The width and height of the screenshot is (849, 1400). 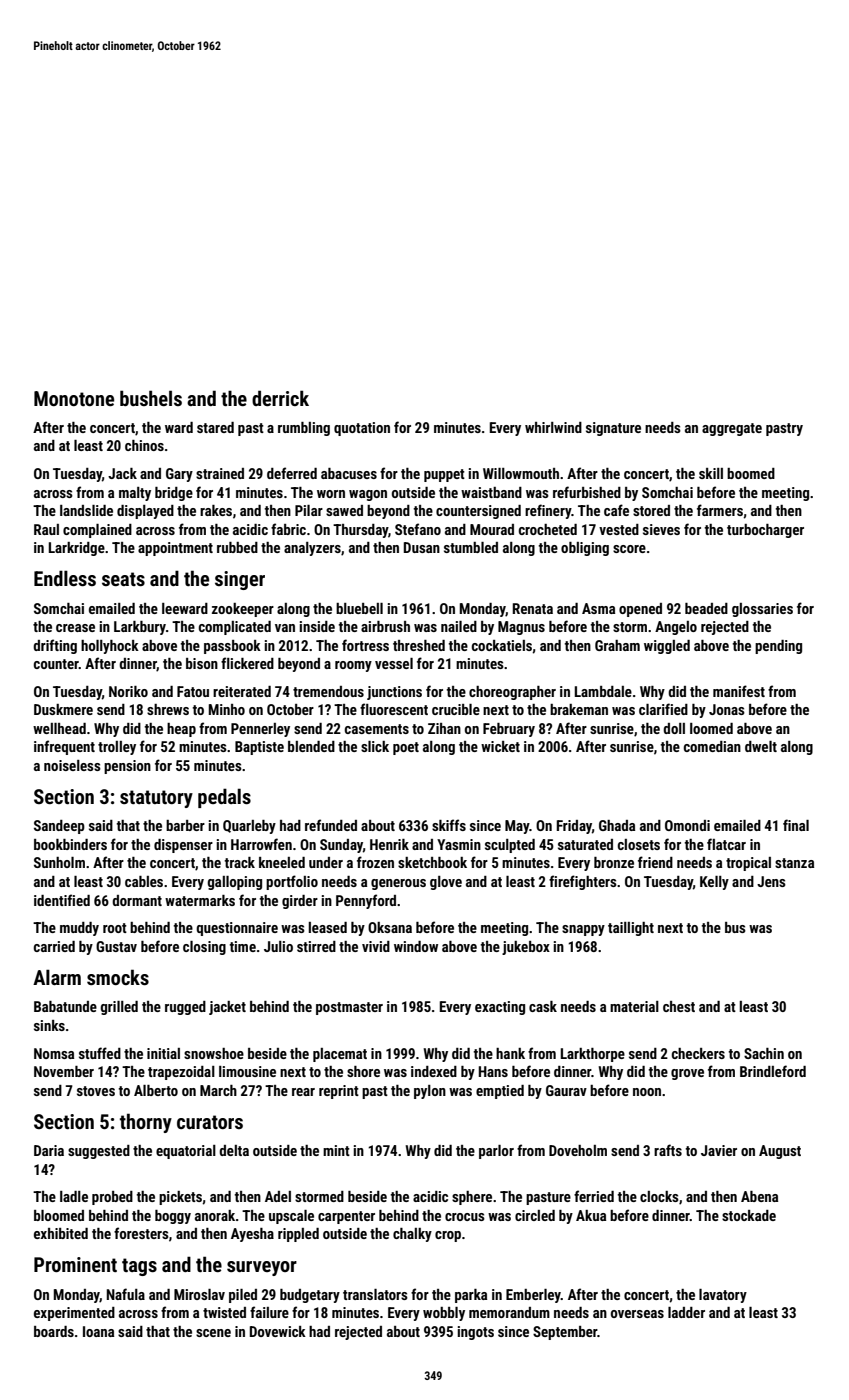 I want to click on Endless, so click(x=65, y=578).
